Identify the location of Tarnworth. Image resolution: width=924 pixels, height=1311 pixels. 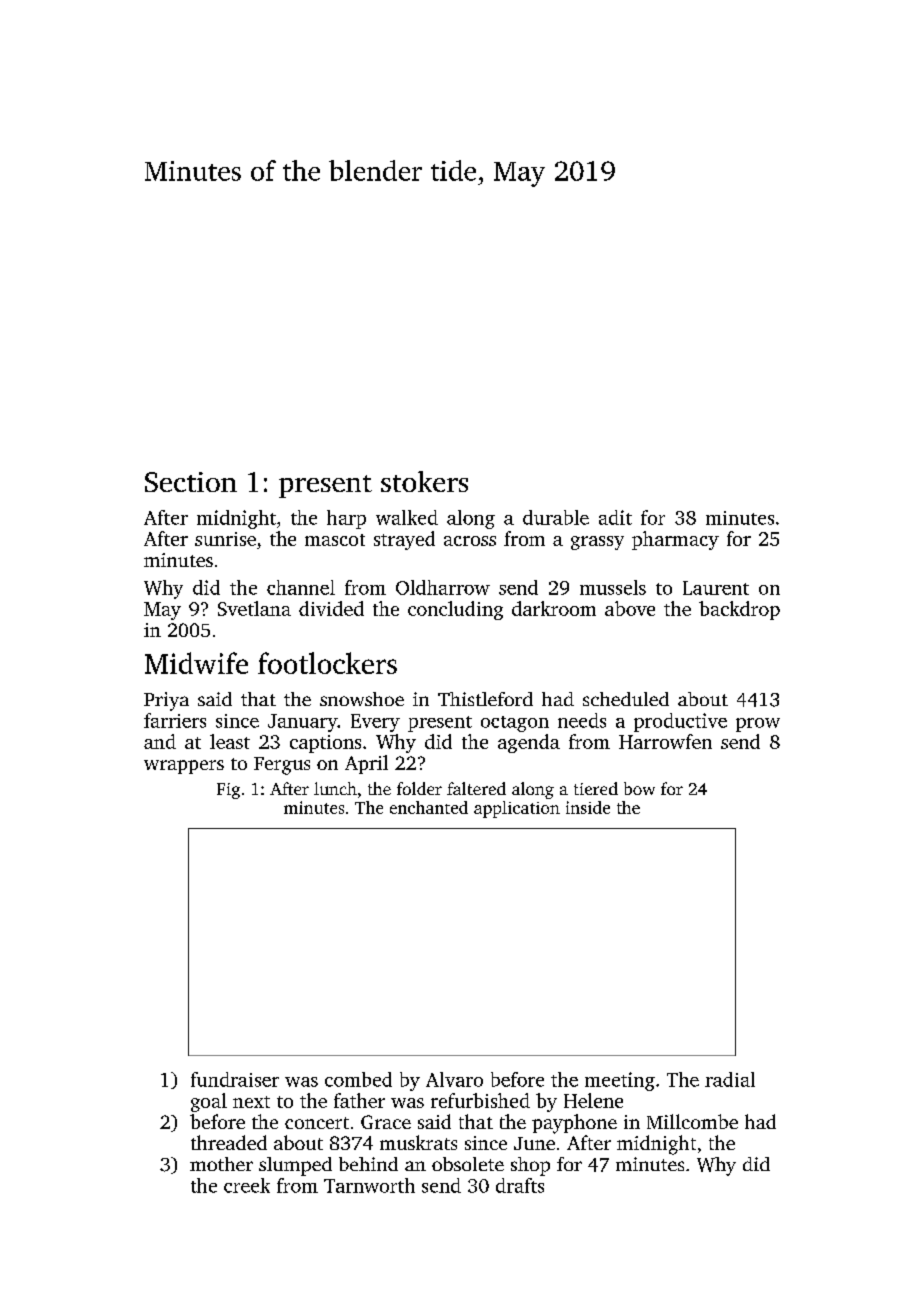
(369, 1185).
